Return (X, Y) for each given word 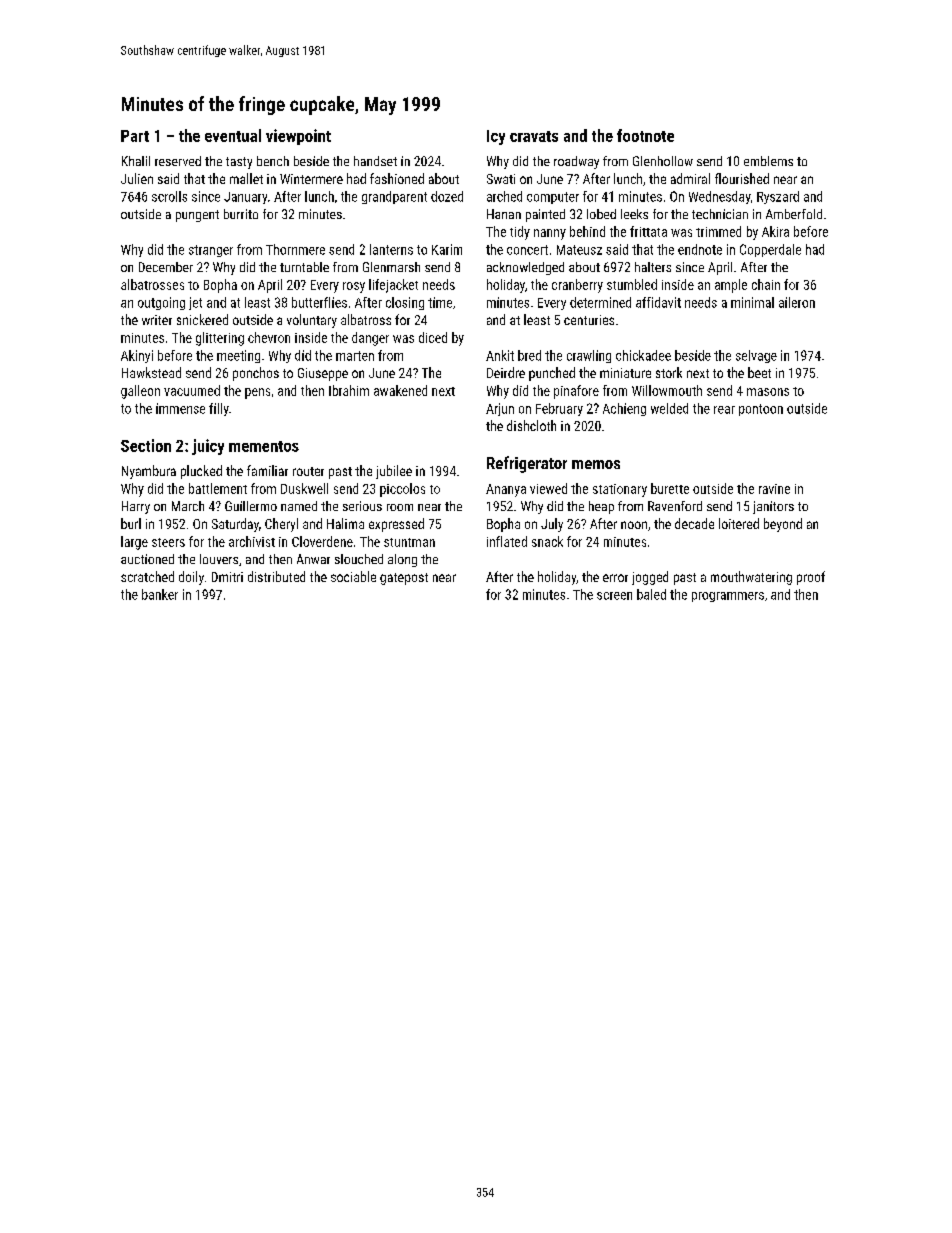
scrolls (169, 196)
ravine (774, 489)
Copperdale (770, 250)
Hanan (504, 214)
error (615, 578)
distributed (276, 576)
